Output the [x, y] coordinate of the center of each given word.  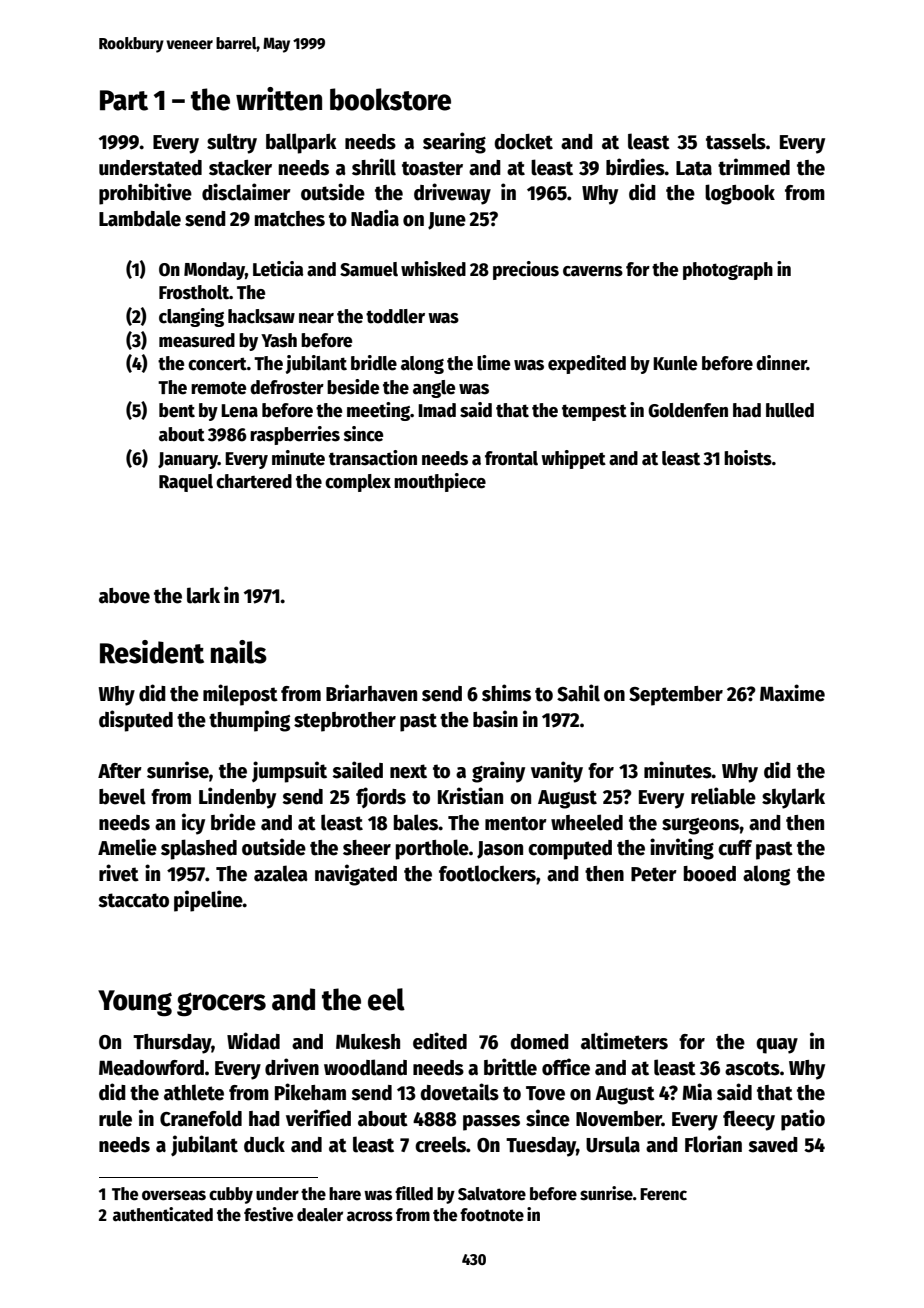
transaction [373, 458]
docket [523, 142]
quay [777, 1046]
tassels [736, 141]
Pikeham [310, 1092]
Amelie [127, 847]
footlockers [487, 873]
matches [290, 219]
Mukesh [368, 1042]
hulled [790, 410]
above [124, 596]
